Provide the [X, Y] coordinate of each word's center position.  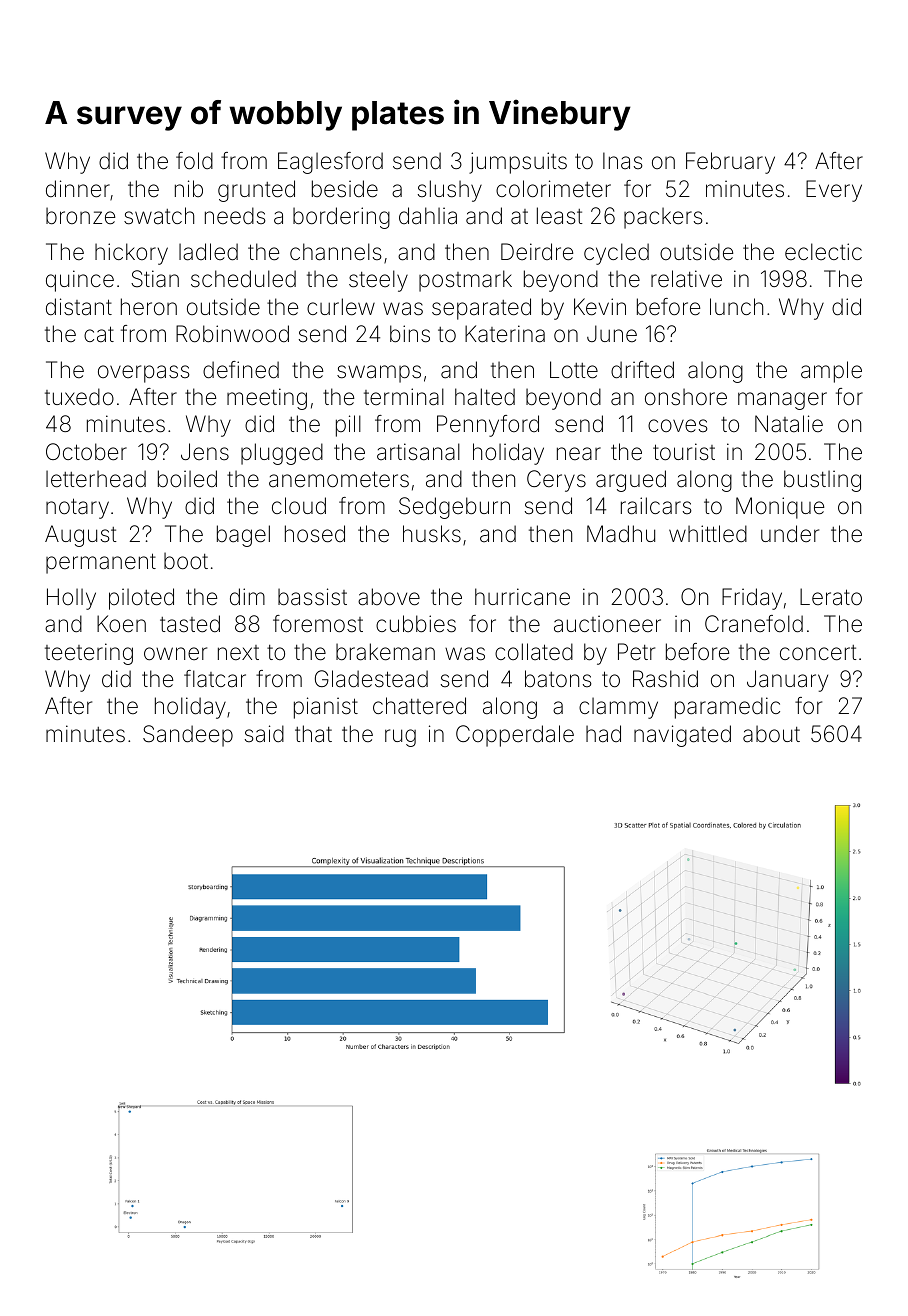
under [790, 533]
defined [241, 370]
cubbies [416, 624]
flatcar [215, 679]
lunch [736, 306]
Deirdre [537, 252]
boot [186, 561]
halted [485, 397]
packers [663, 218]
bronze [80, 216]
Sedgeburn [454, 508]
